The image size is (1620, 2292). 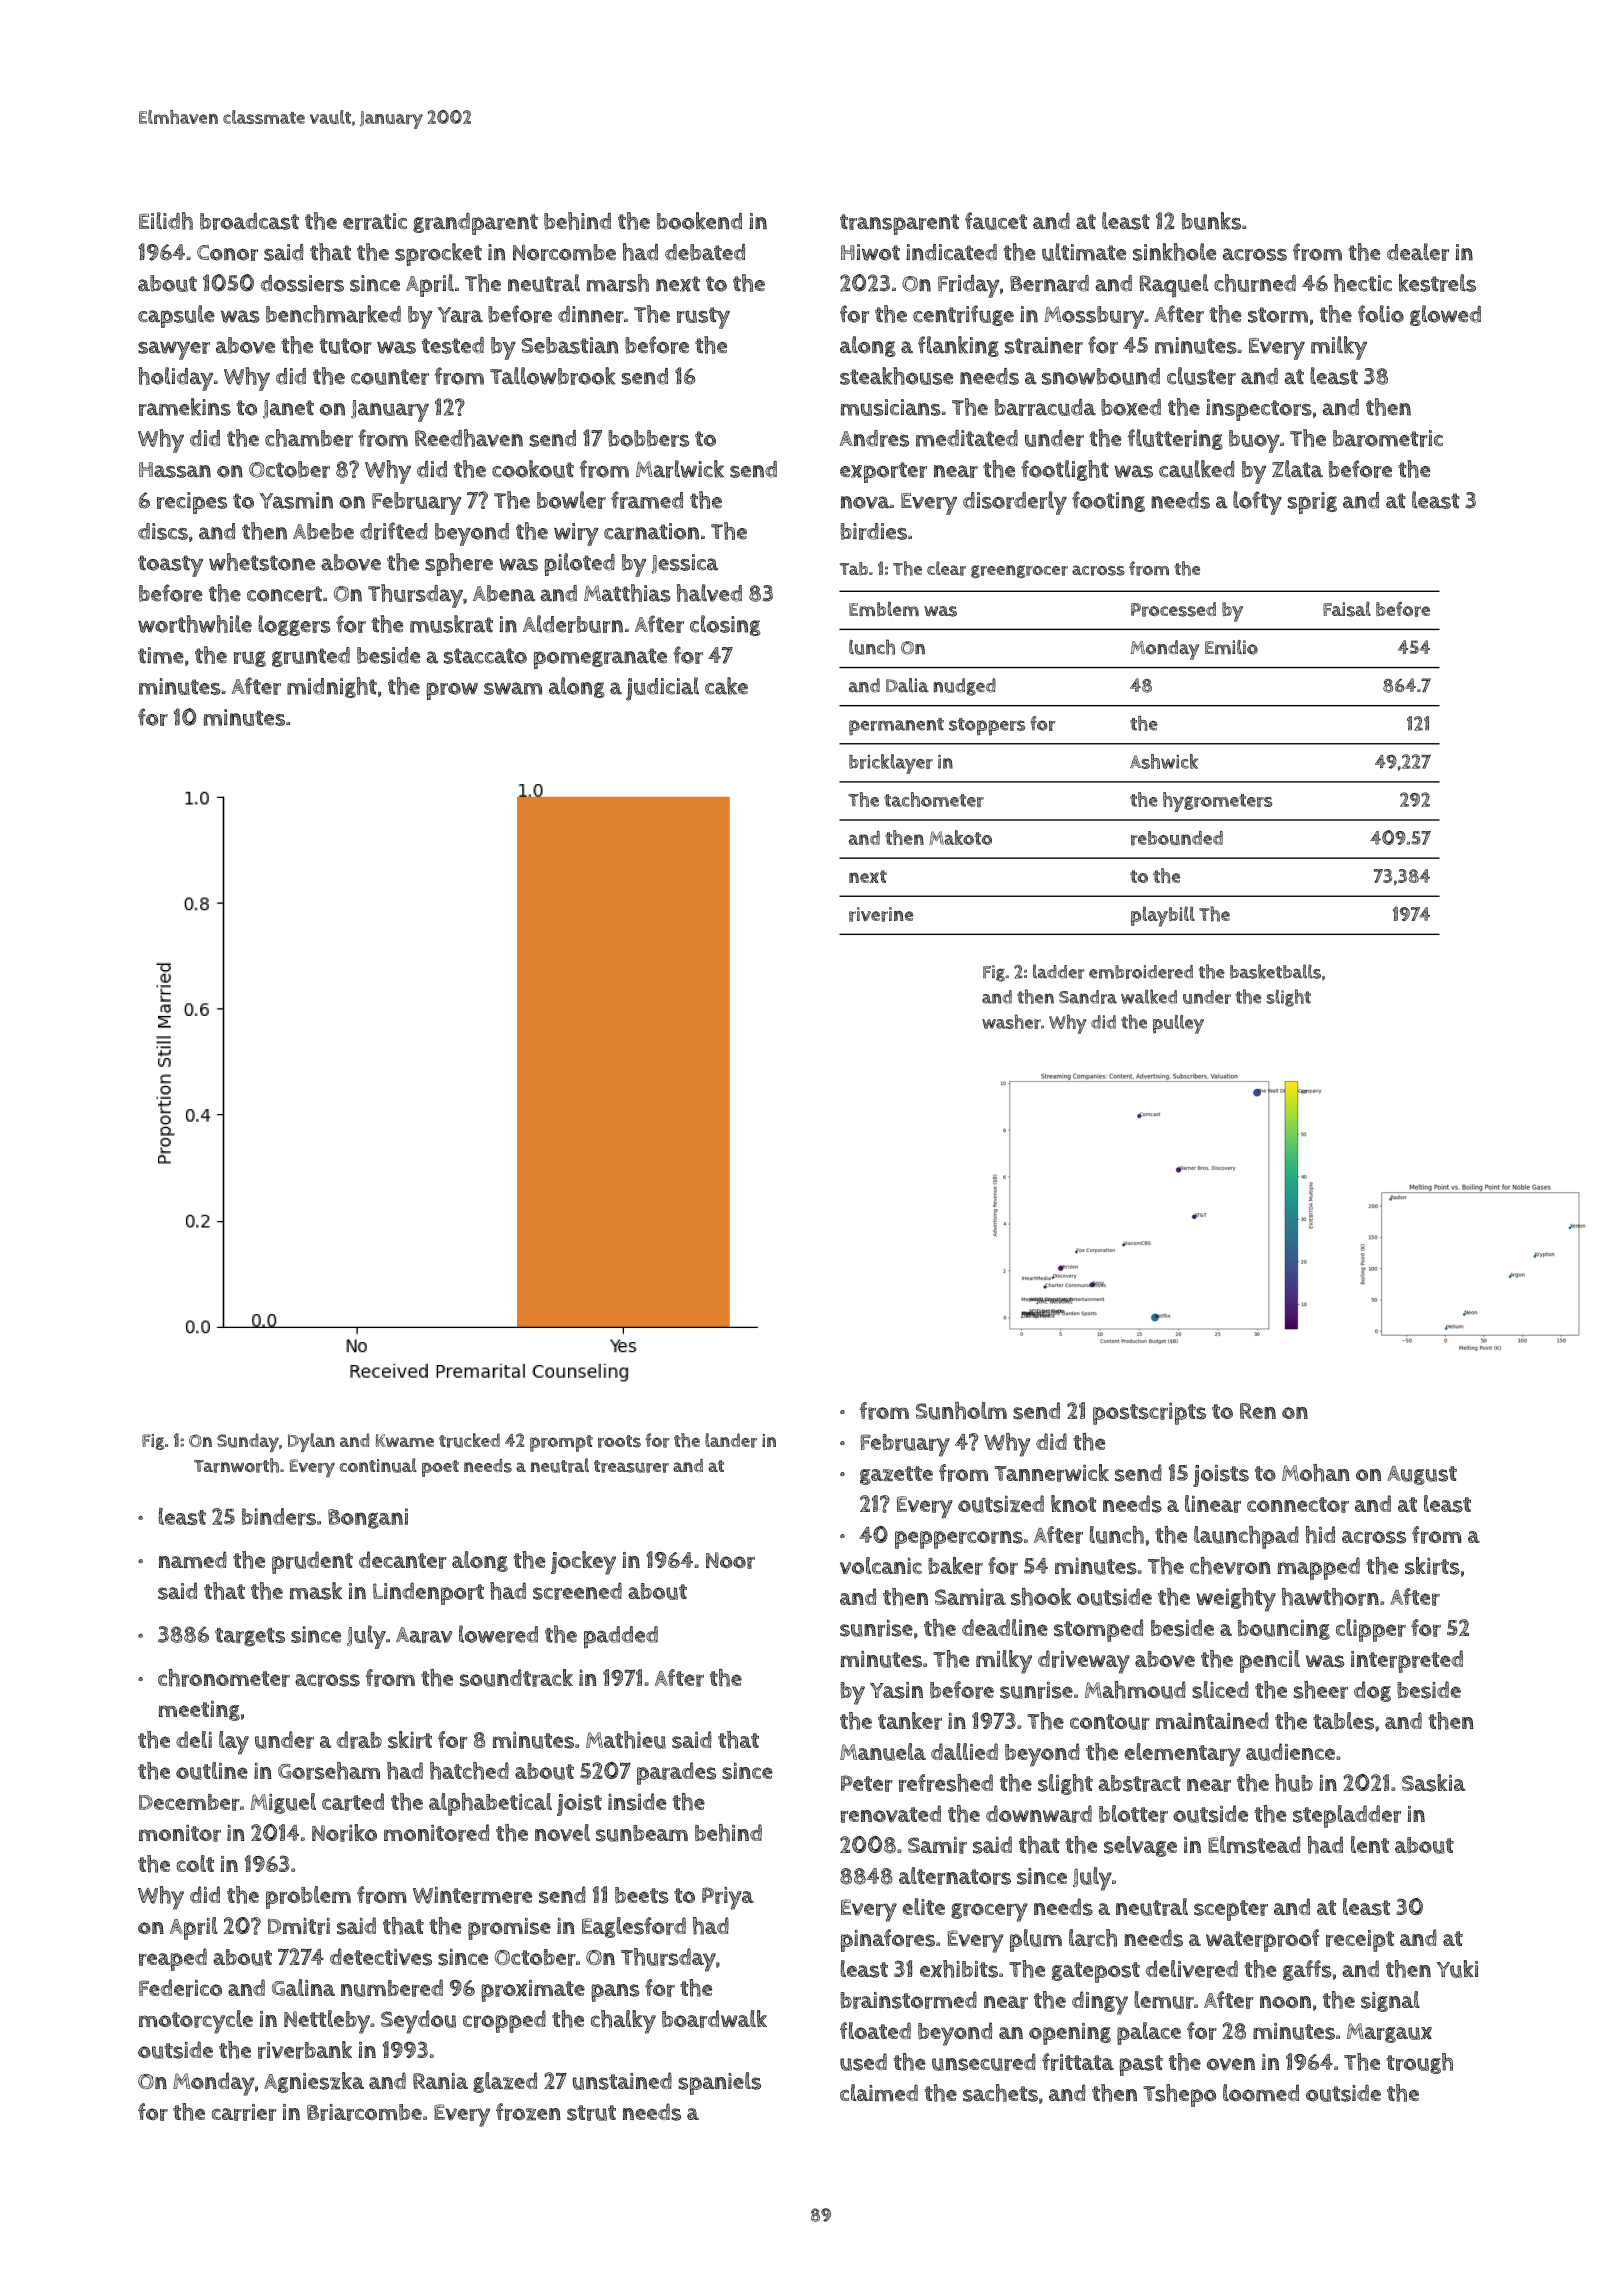 I want to click on pulley, so click(x=1178, y=1024).
